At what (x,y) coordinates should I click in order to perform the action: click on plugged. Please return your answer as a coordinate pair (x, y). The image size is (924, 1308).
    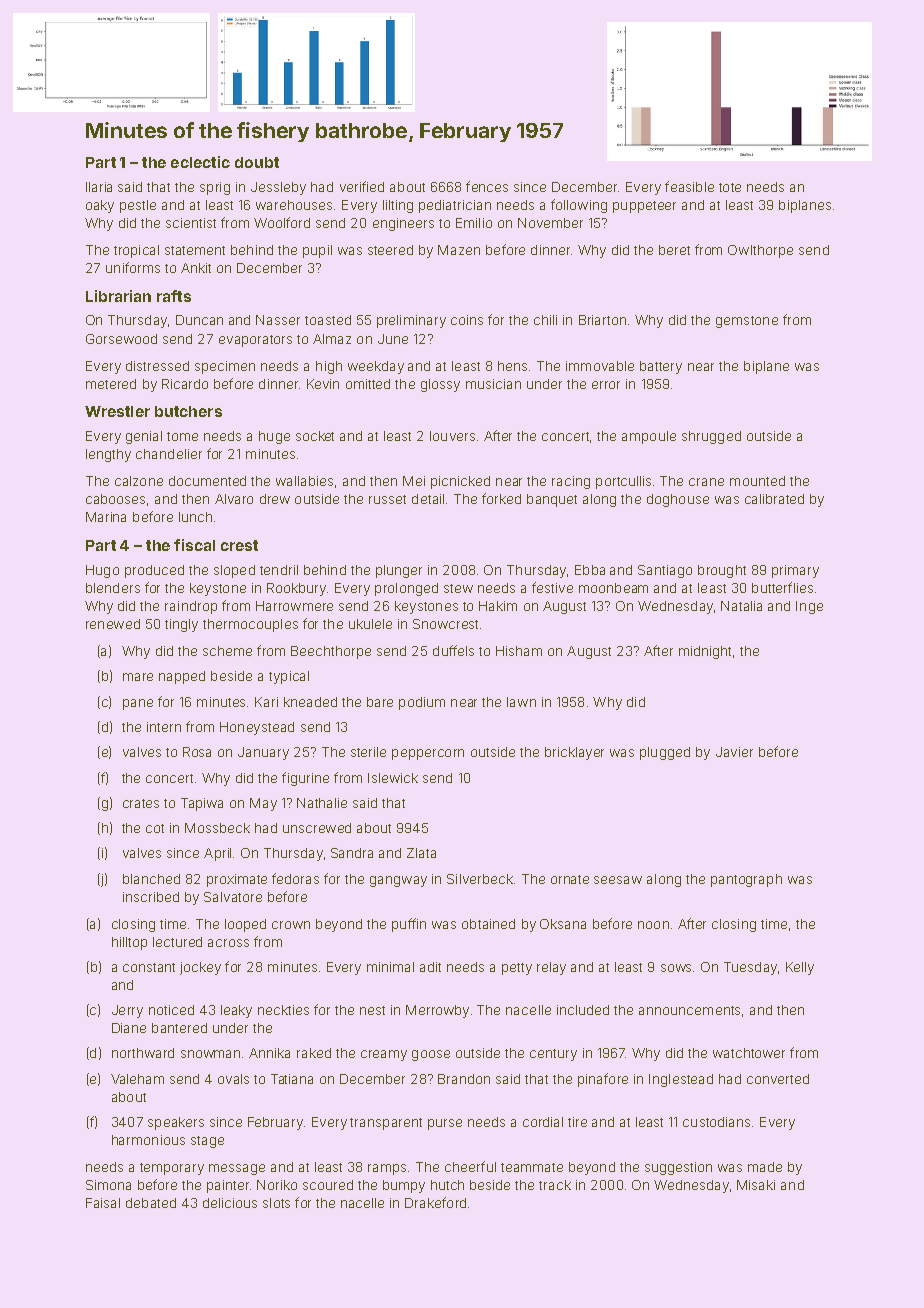
    Looking at the image, I should click on (665, 753).
